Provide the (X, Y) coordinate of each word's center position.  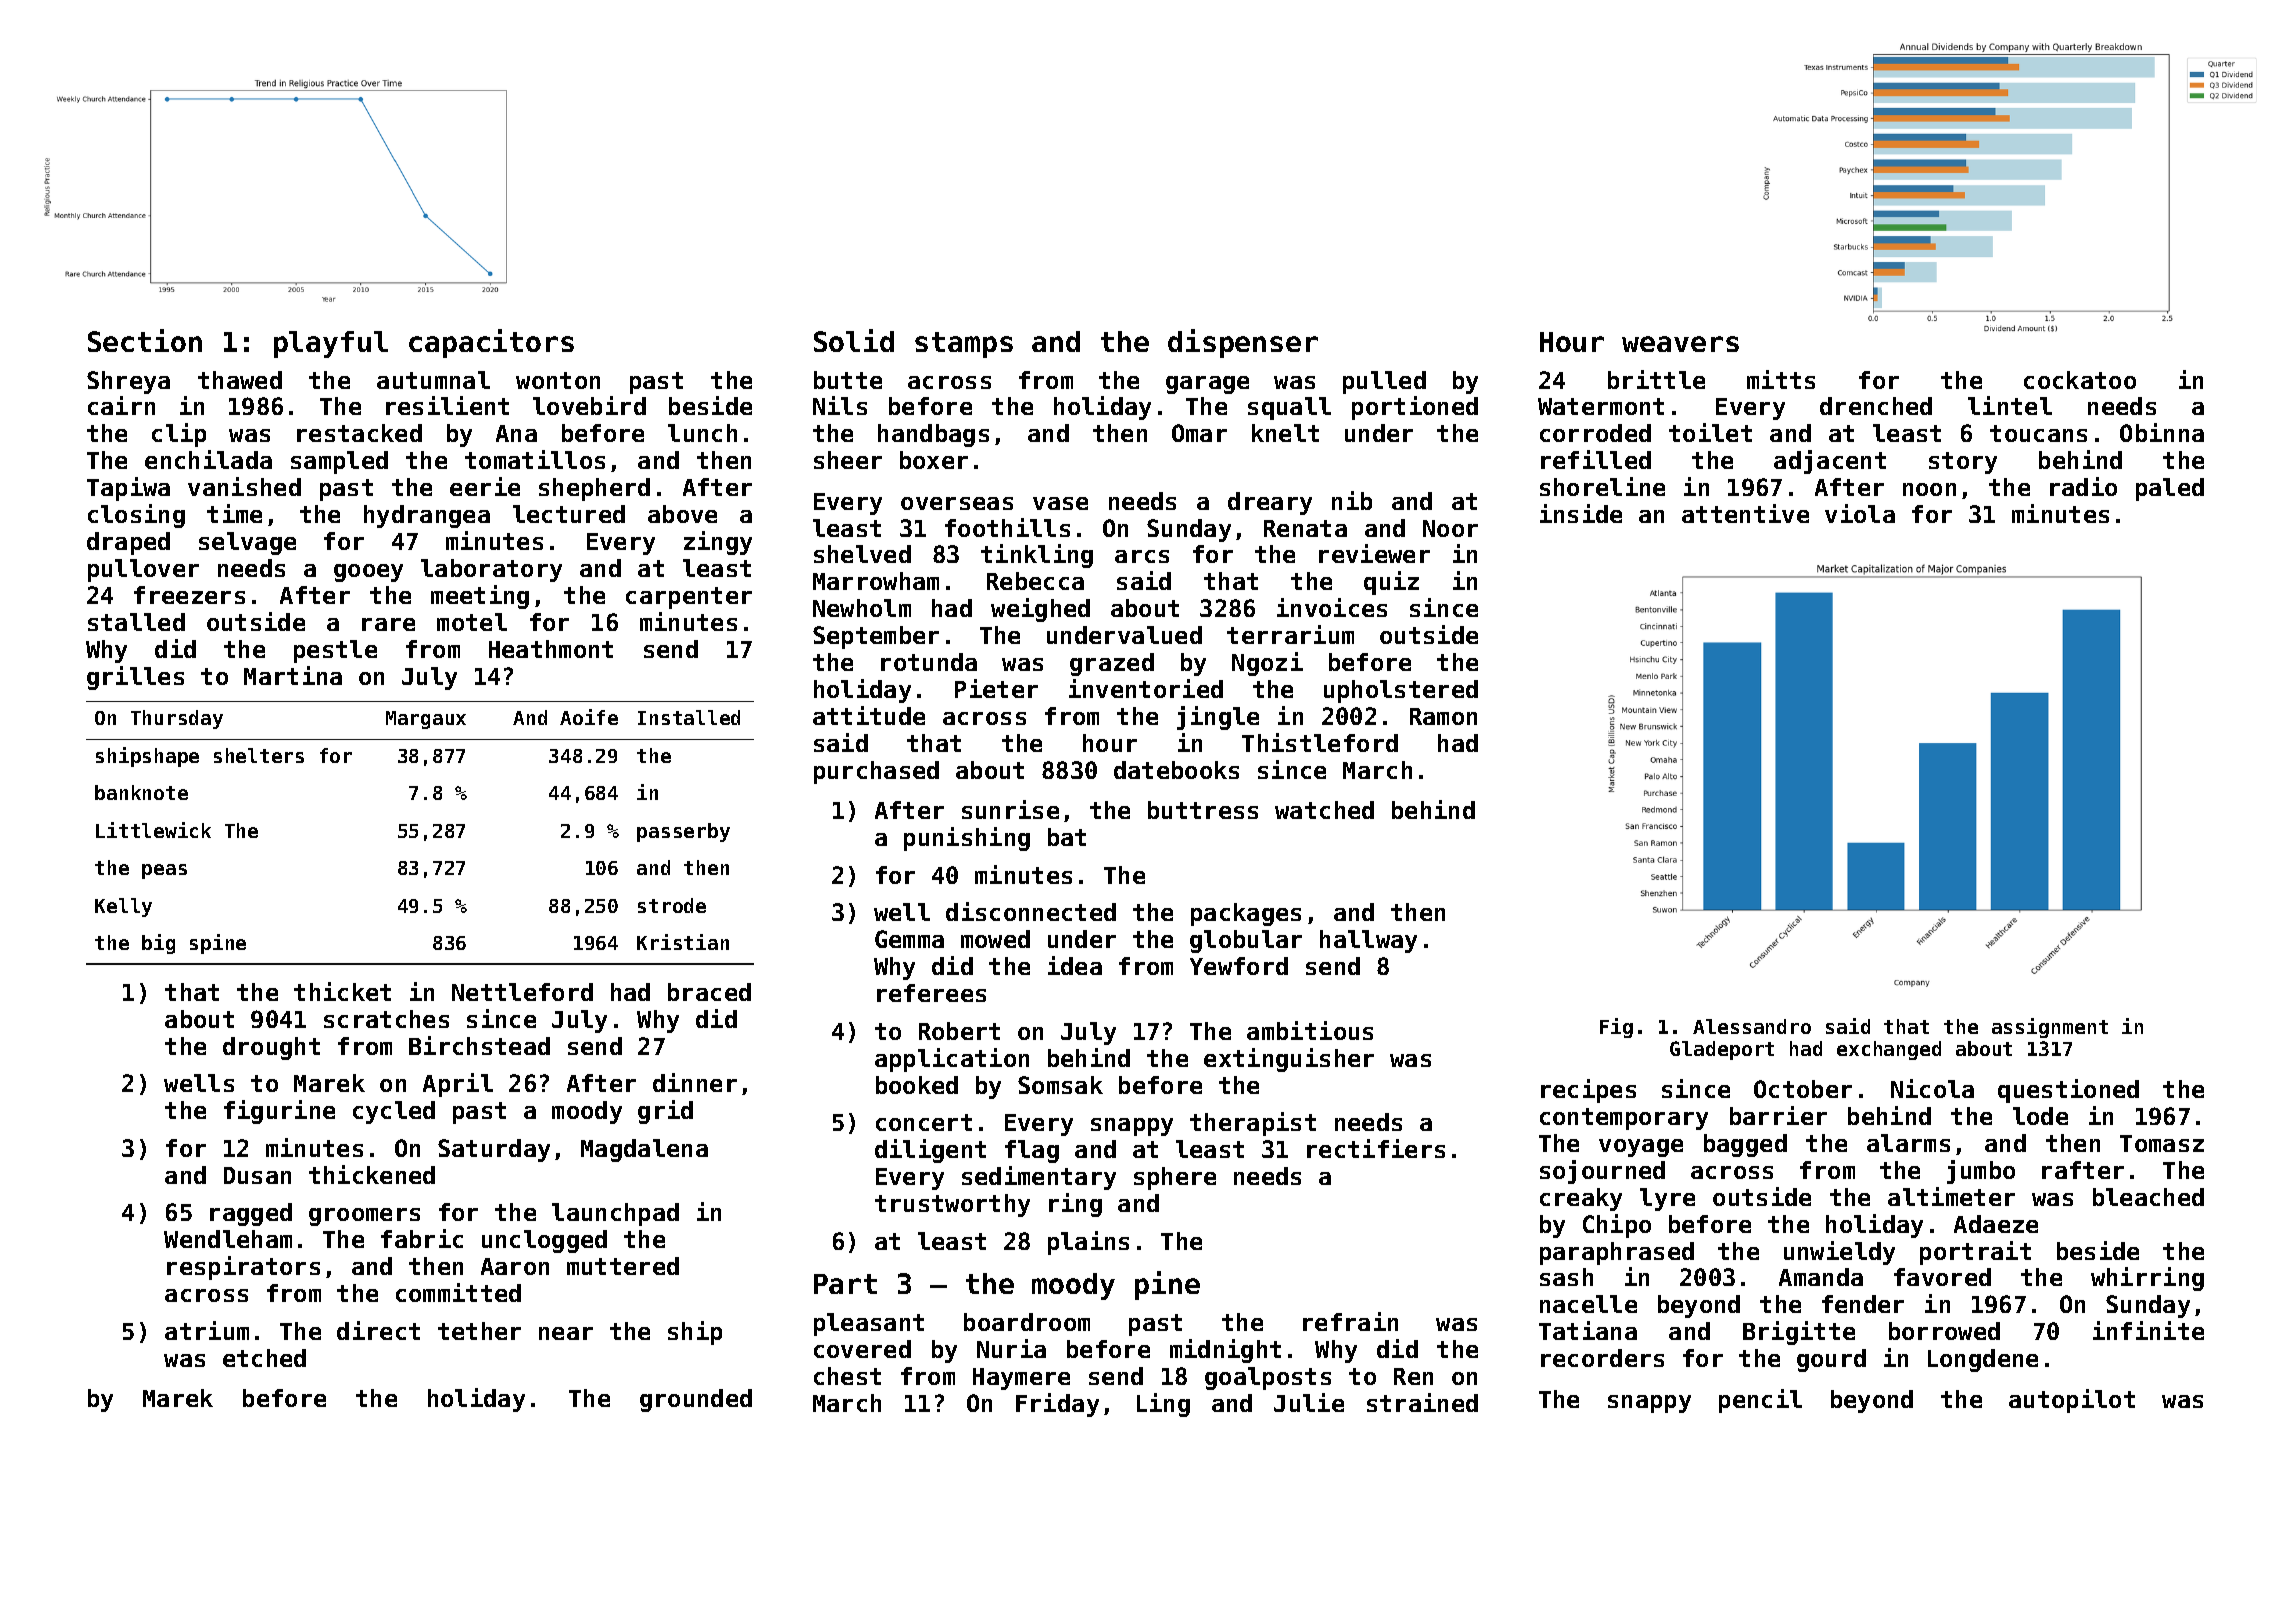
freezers (189, 595)
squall (1289, 408)
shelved (862, 554)
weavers (1680, 344)
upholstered (1401, 691)
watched (1324, 810)
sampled (339, 462)
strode (672, 905)
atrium (207, 1330)
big (158, 944)
